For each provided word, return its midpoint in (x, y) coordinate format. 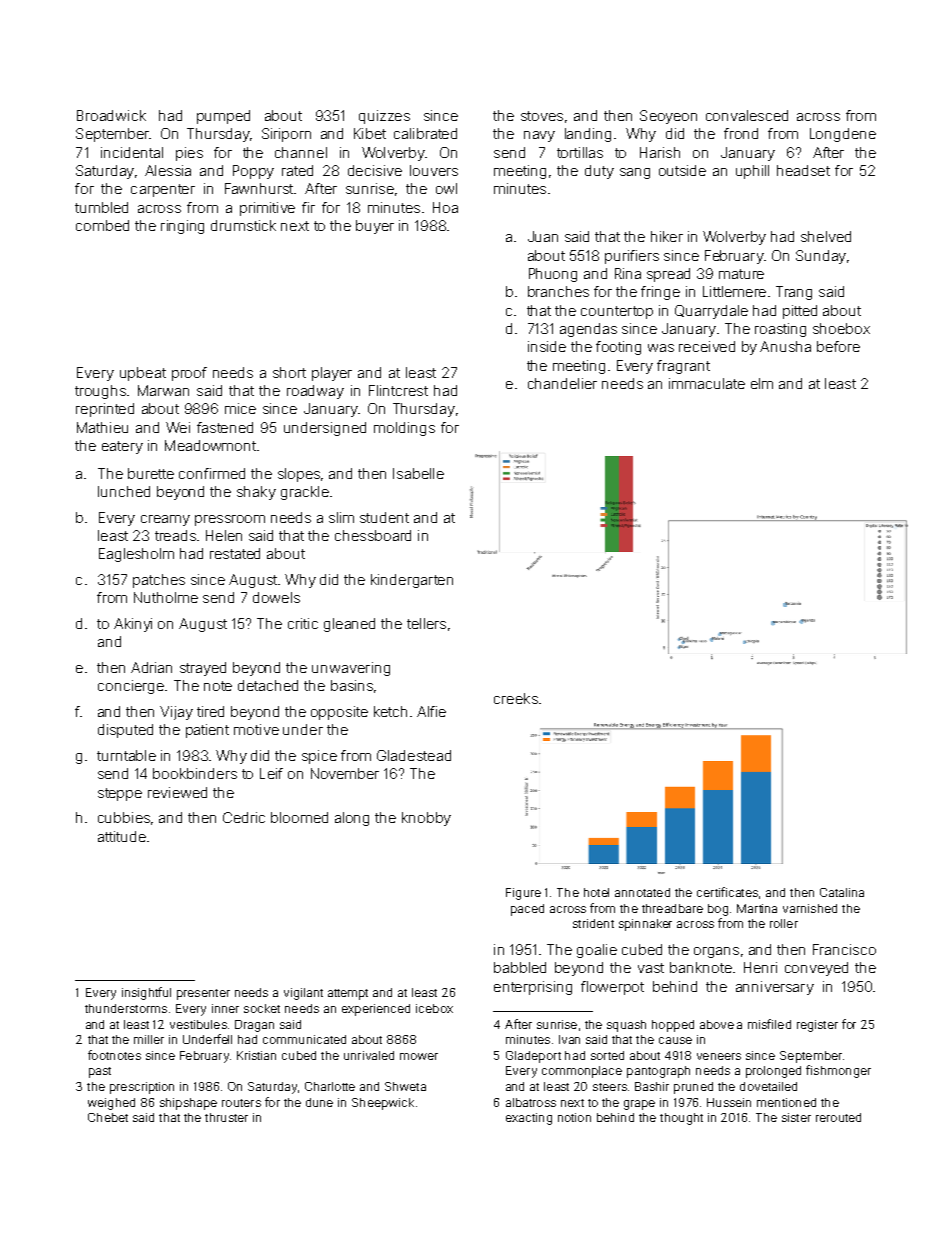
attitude (122, 836)
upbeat (143, 374)
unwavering (351, 669)
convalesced (747, 115)
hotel (596, 892)
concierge (131, 687)
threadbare (672, 908)
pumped (223, 117)
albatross (531, 1102)
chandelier (562, 383)
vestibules (198, 1024)
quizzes (384, 117)
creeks (516, 698)
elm (762, 383)
